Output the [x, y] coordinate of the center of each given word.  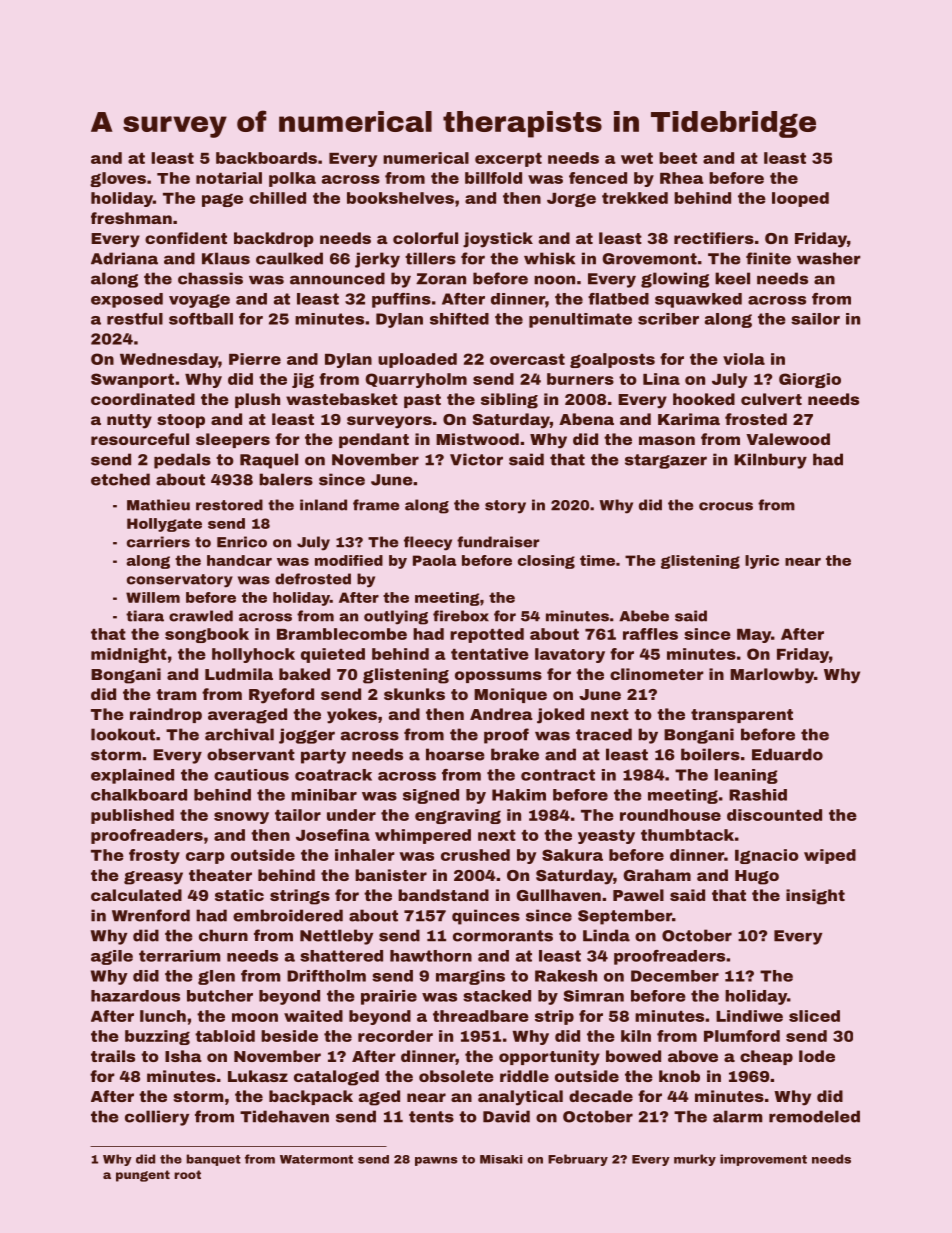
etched [120, 479]
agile [112, 957]
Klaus [226, 258]
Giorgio [810, 380]
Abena [586, 419]
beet [678, 158]
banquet [213, 1160]
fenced [598, 178]
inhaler [365, 855]
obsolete [456, 1076]
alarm [738, 1116]
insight [815, 897]
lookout [123, 734]
